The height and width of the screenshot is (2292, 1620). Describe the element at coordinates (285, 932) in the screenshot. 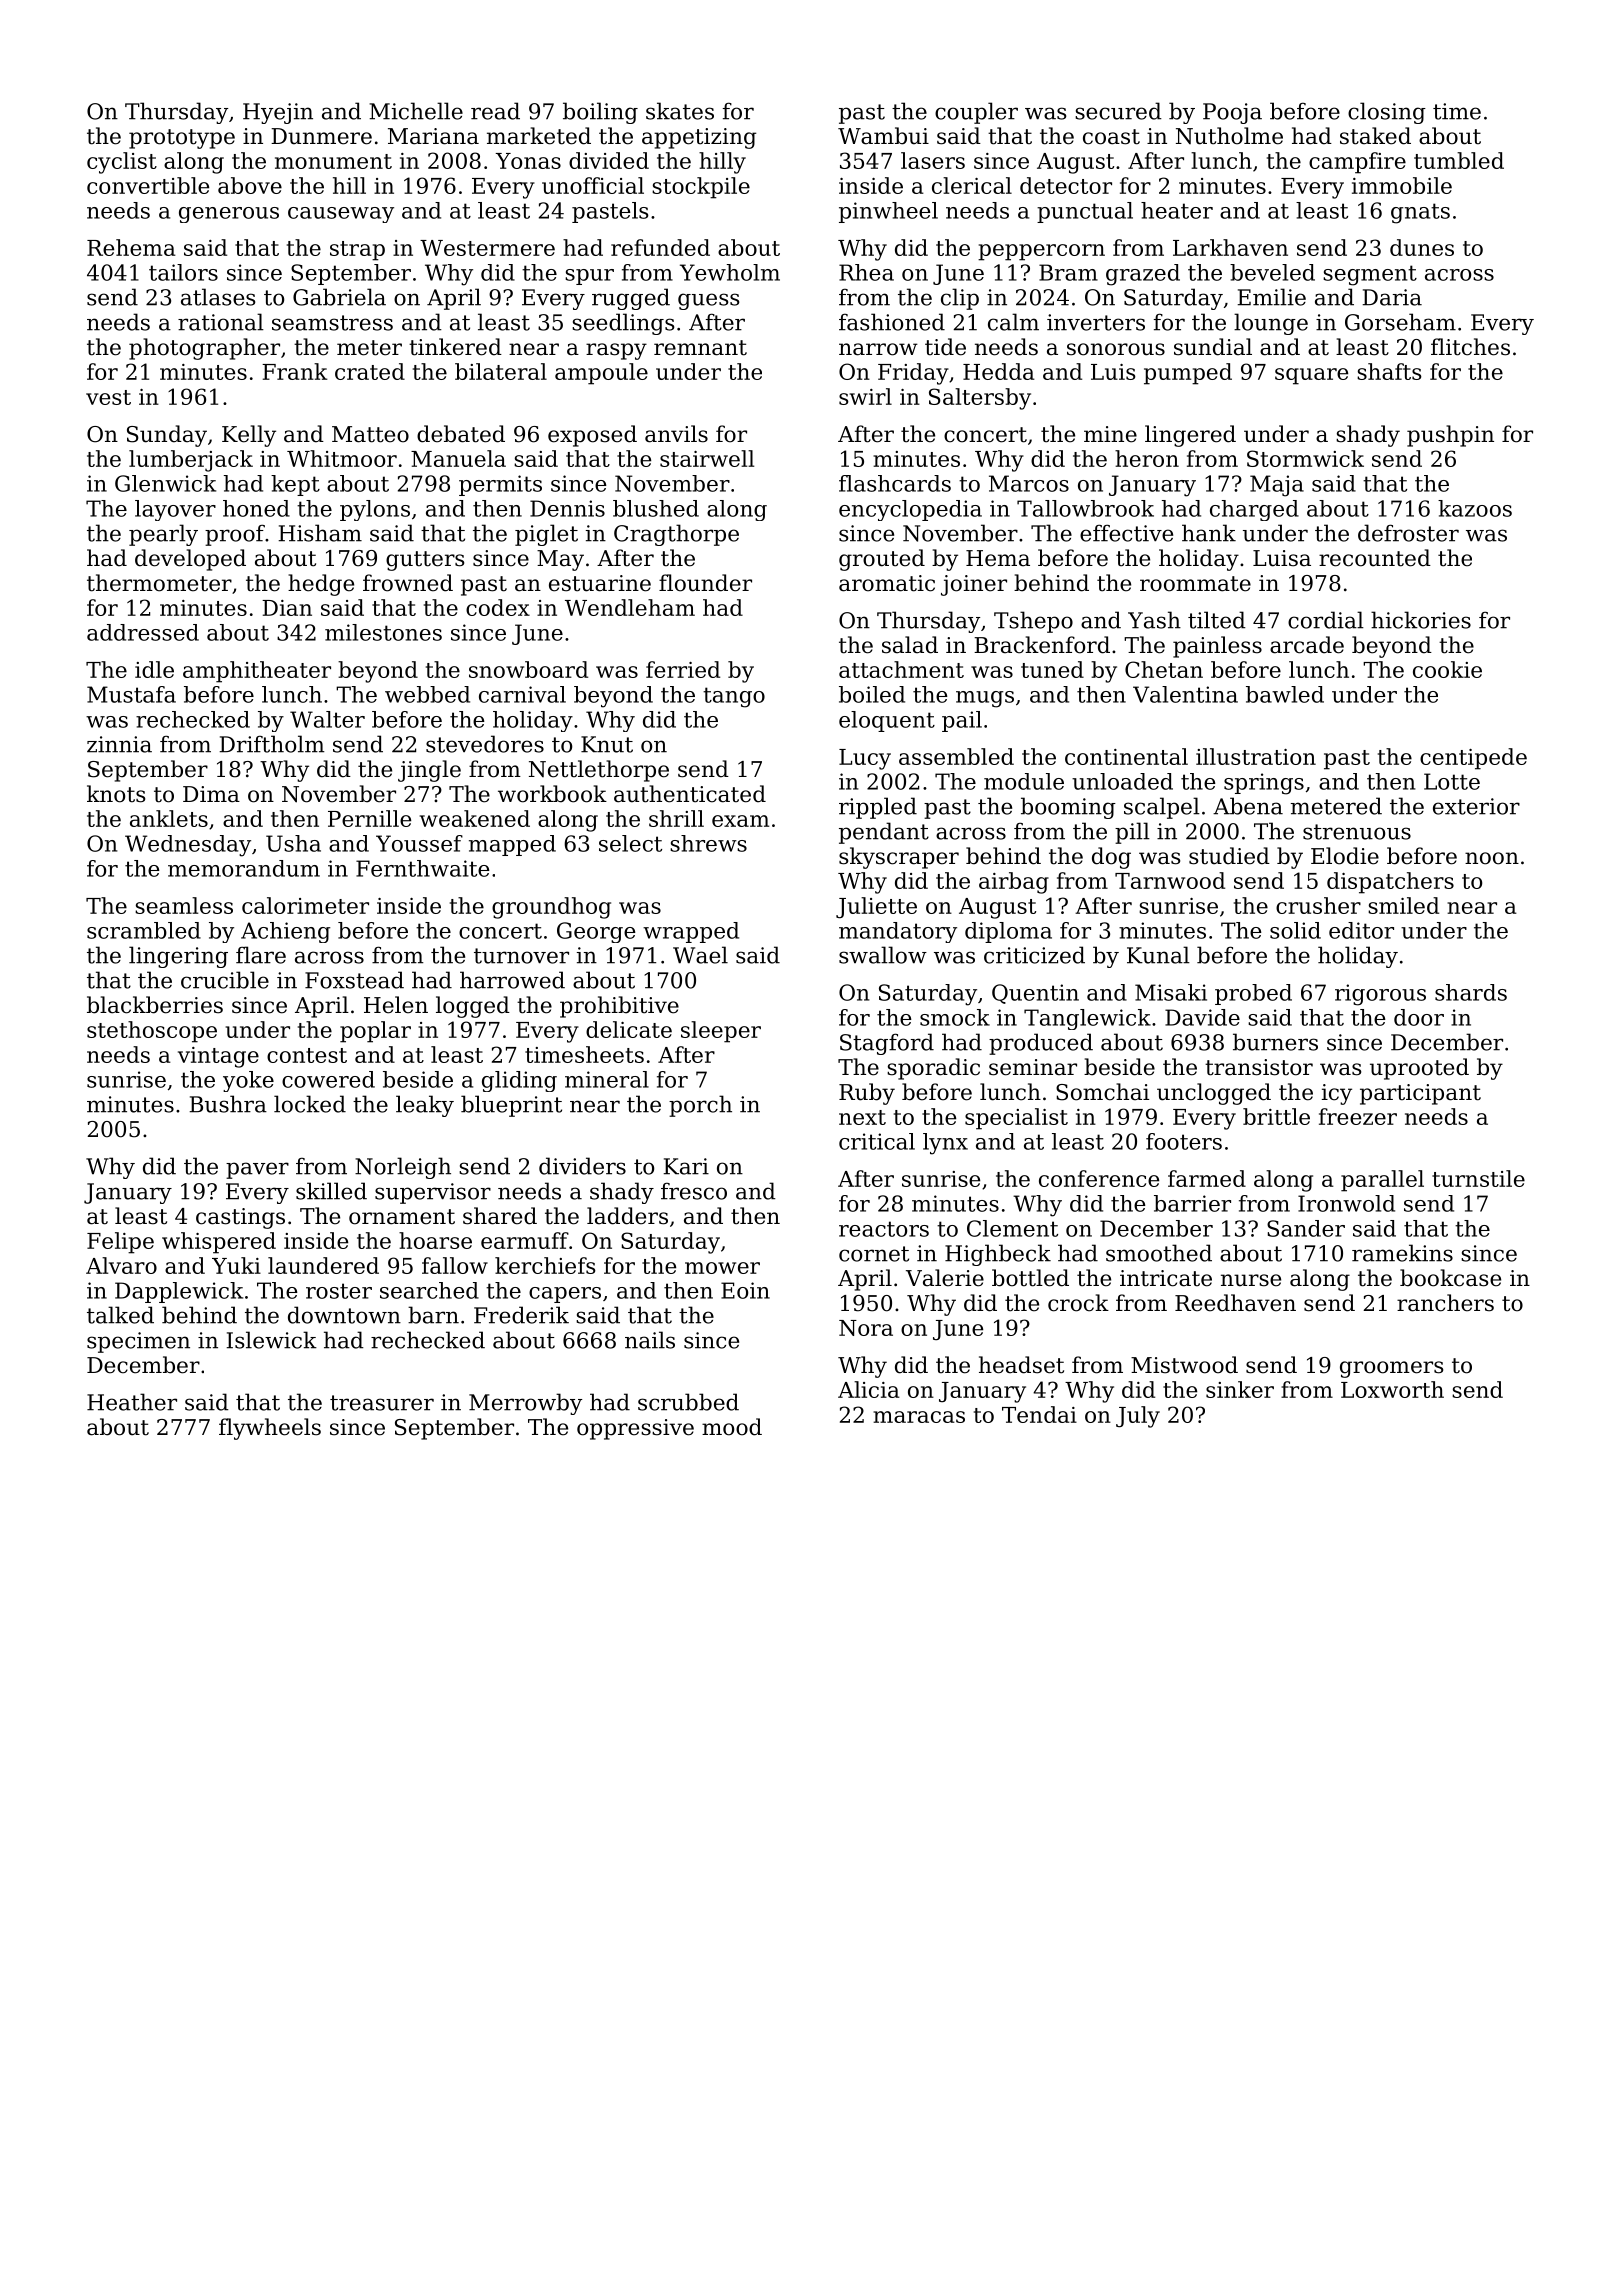

I see `Achieng` at that location.
